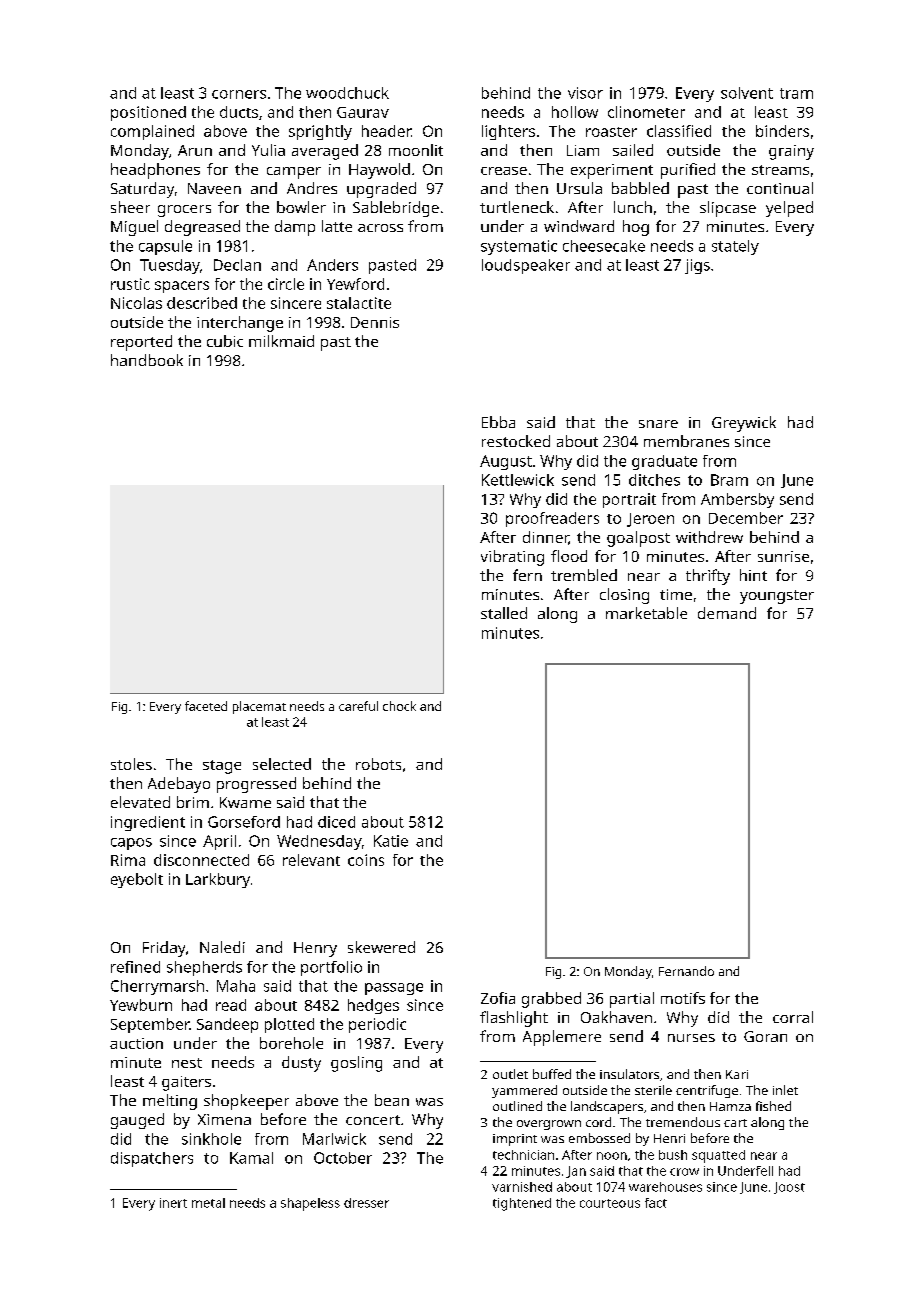  Describe the element at coordinates (251, 1158) in the document. I see `Kamal` at that location.
